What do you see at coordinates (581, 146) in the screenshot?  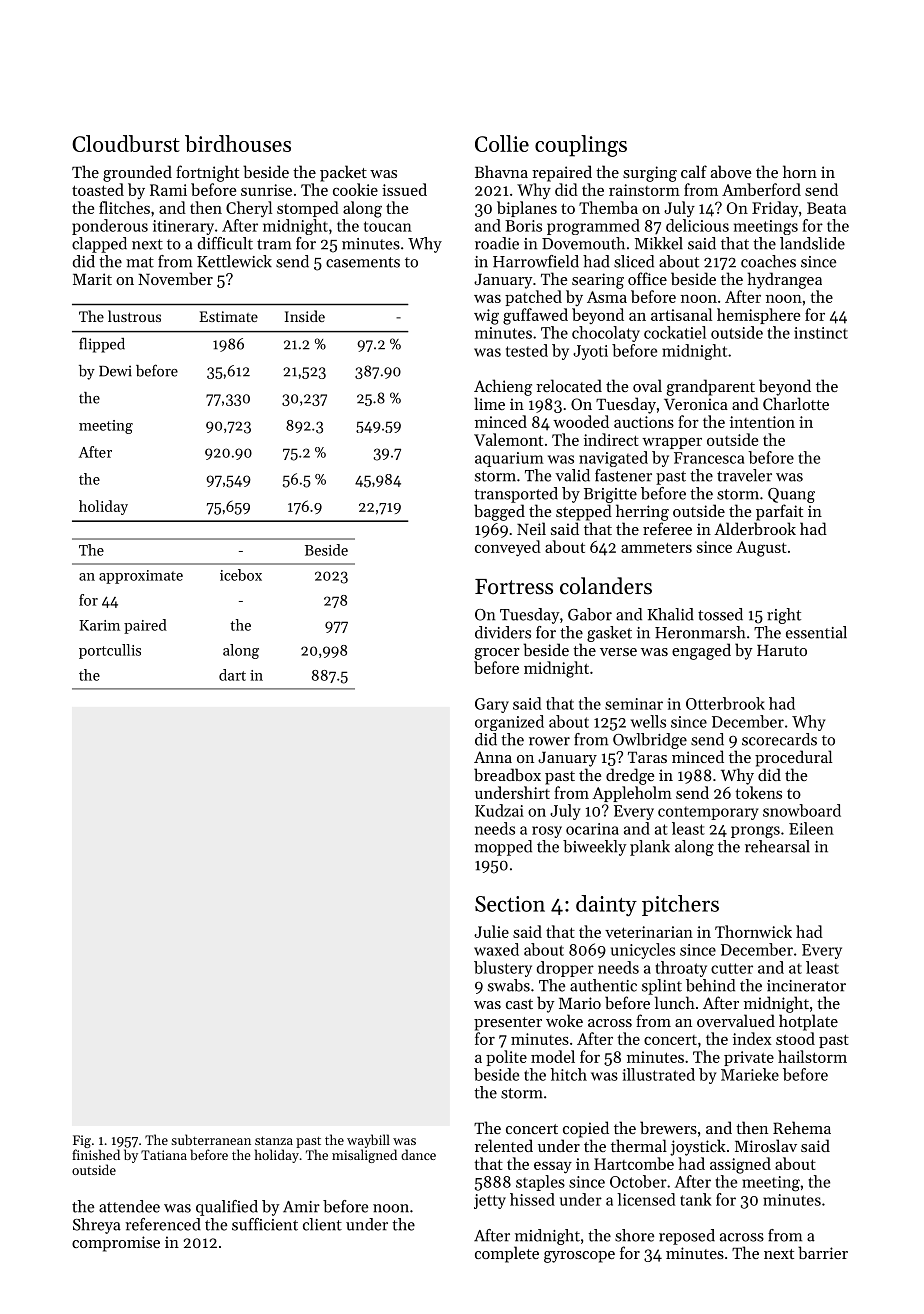 I see `couplings` at bounding box center [581, 146].
